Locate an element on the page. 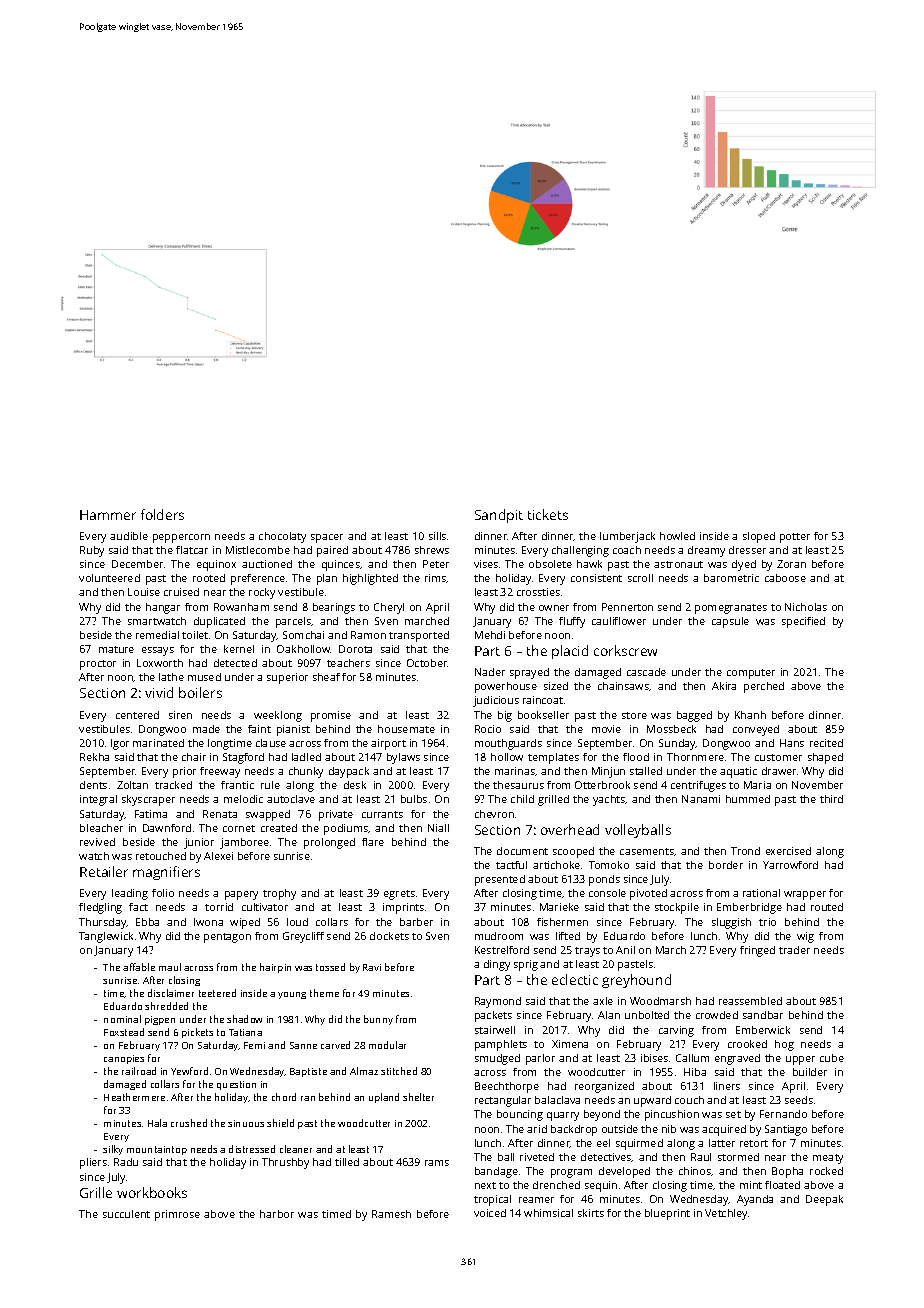 The width and height of the page is (924, 1308). sloped is located at coordinates (759, 537).
